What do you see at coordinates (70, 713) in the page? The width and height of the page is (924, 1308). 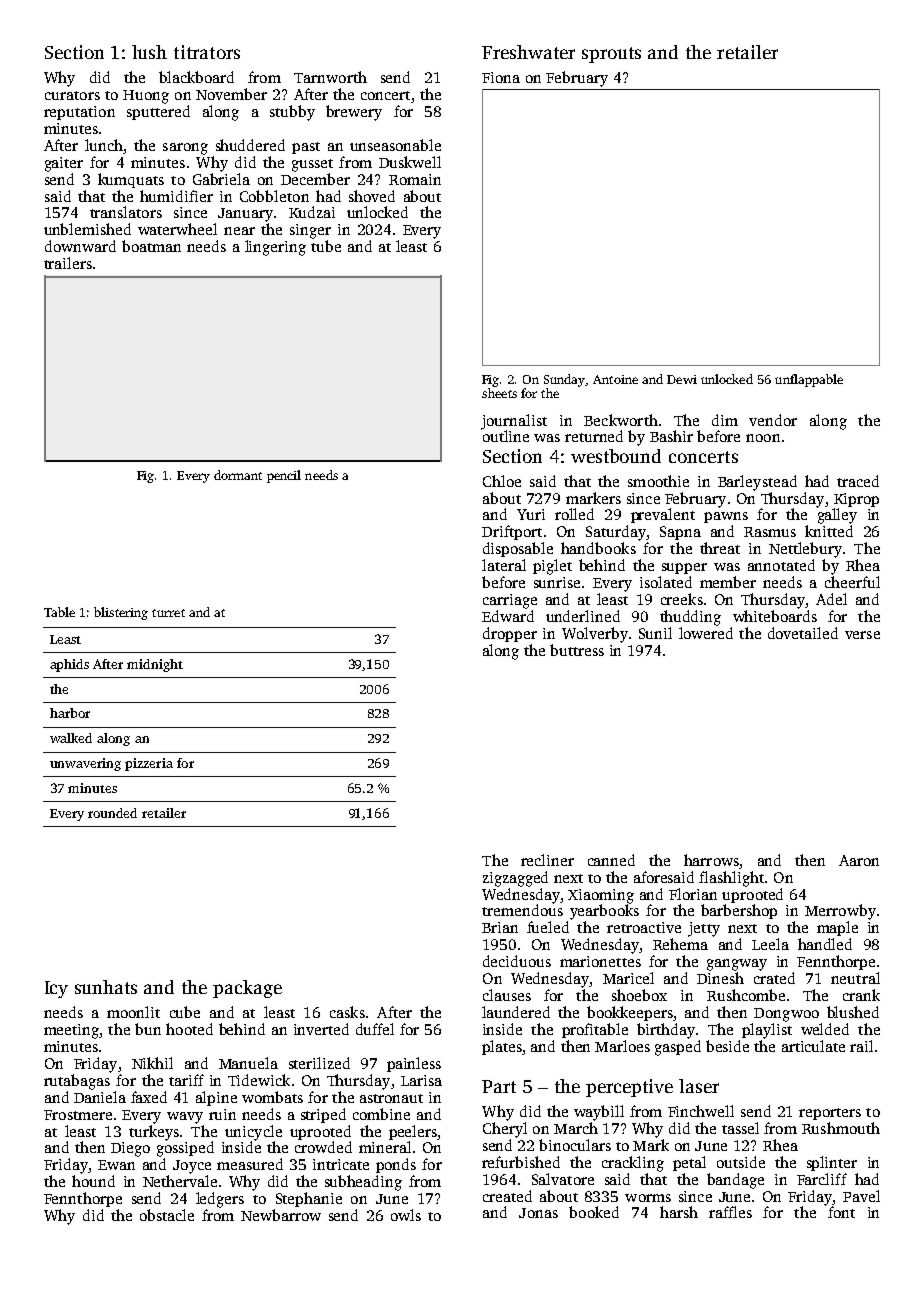 I see `harbor` at bounding box center [70, 713].
